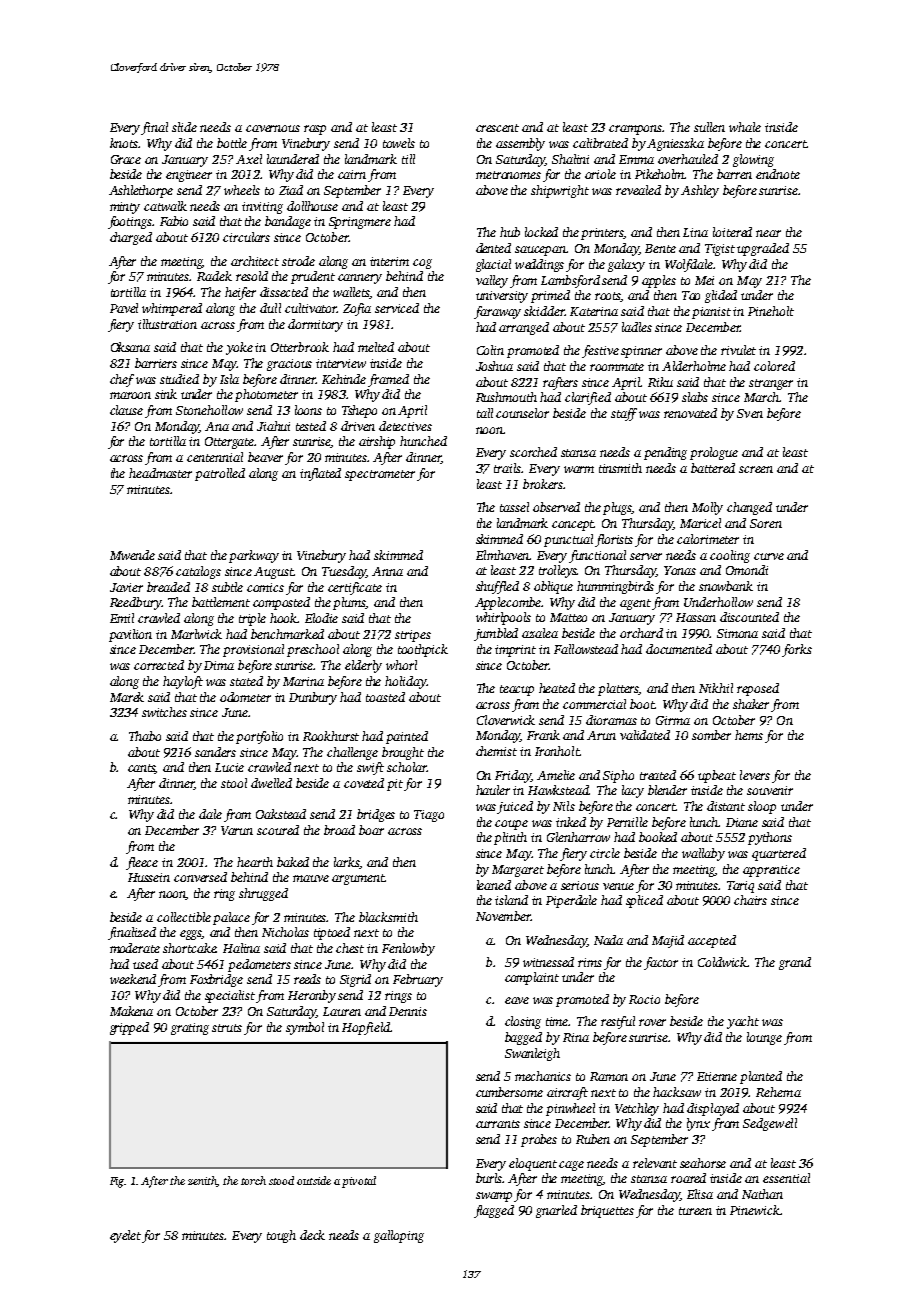 Image resolution: width=924 pixels, height=1308 pixels. I want to click on headmaster, so click(160, 473).
